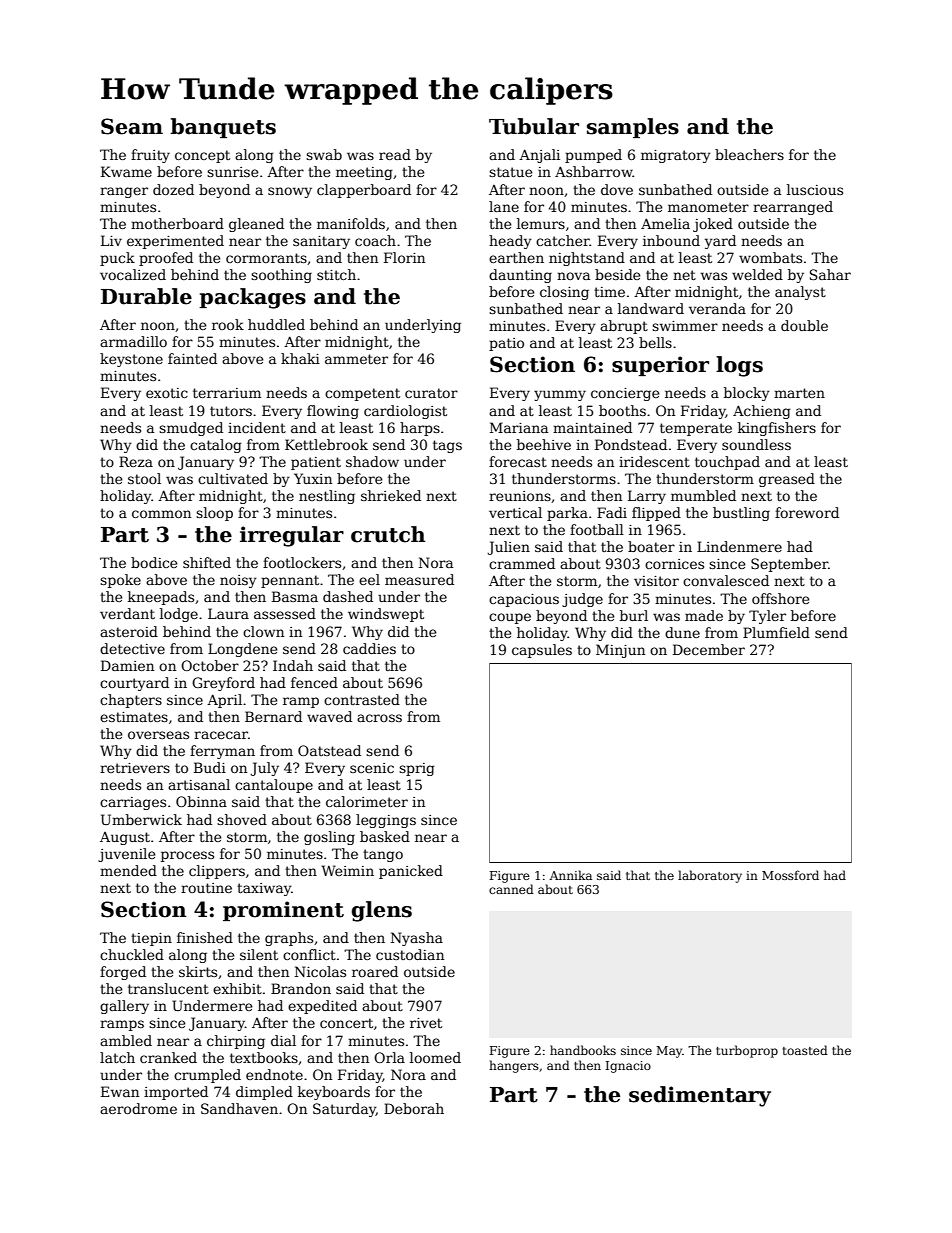 This document has height=1233, width=952. What do you see at coordinates (239, 1108) in the document?
I see `Sandhaven` at bounding box center [239, 1108].
